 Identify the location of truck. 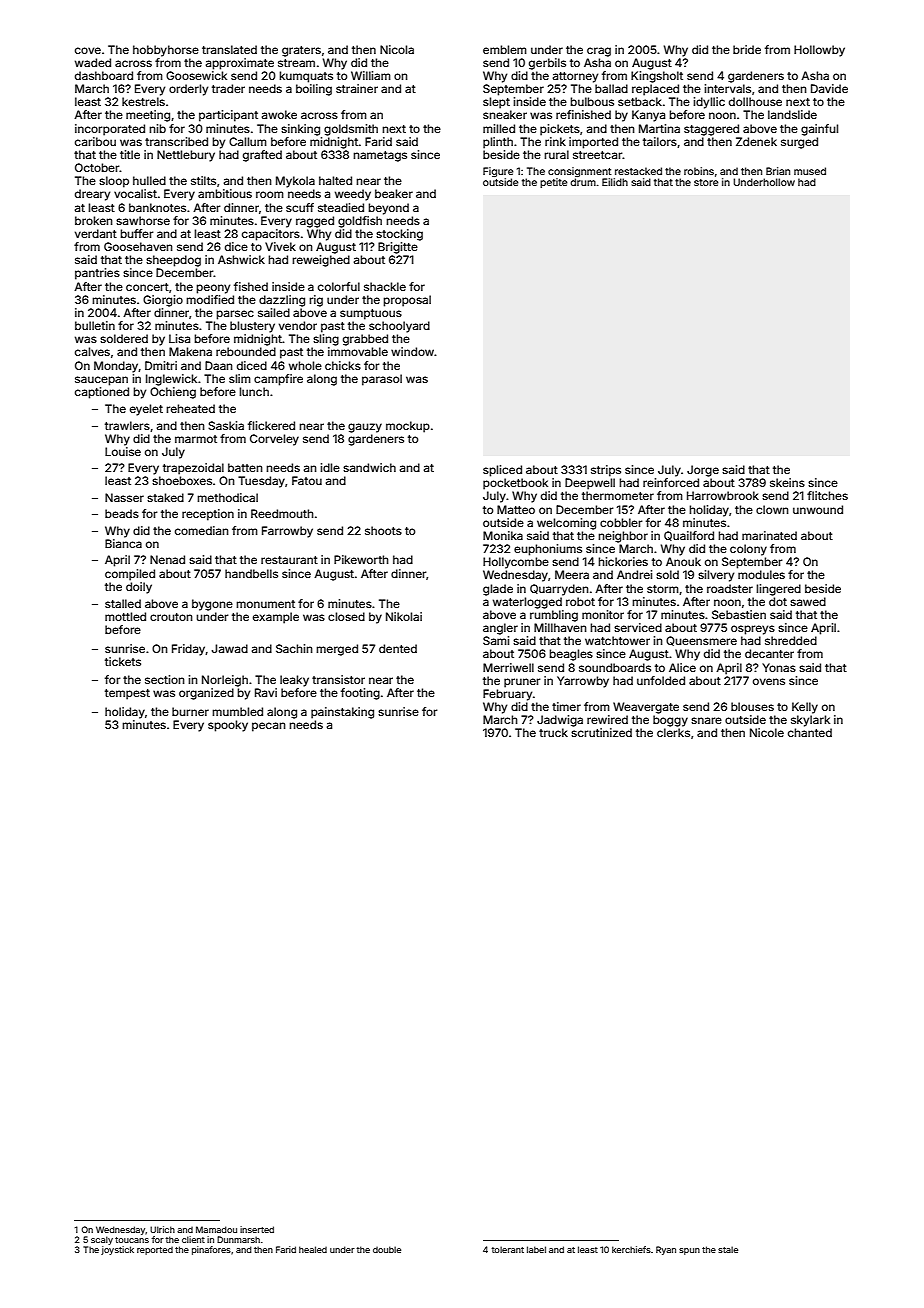
(553, 732).
